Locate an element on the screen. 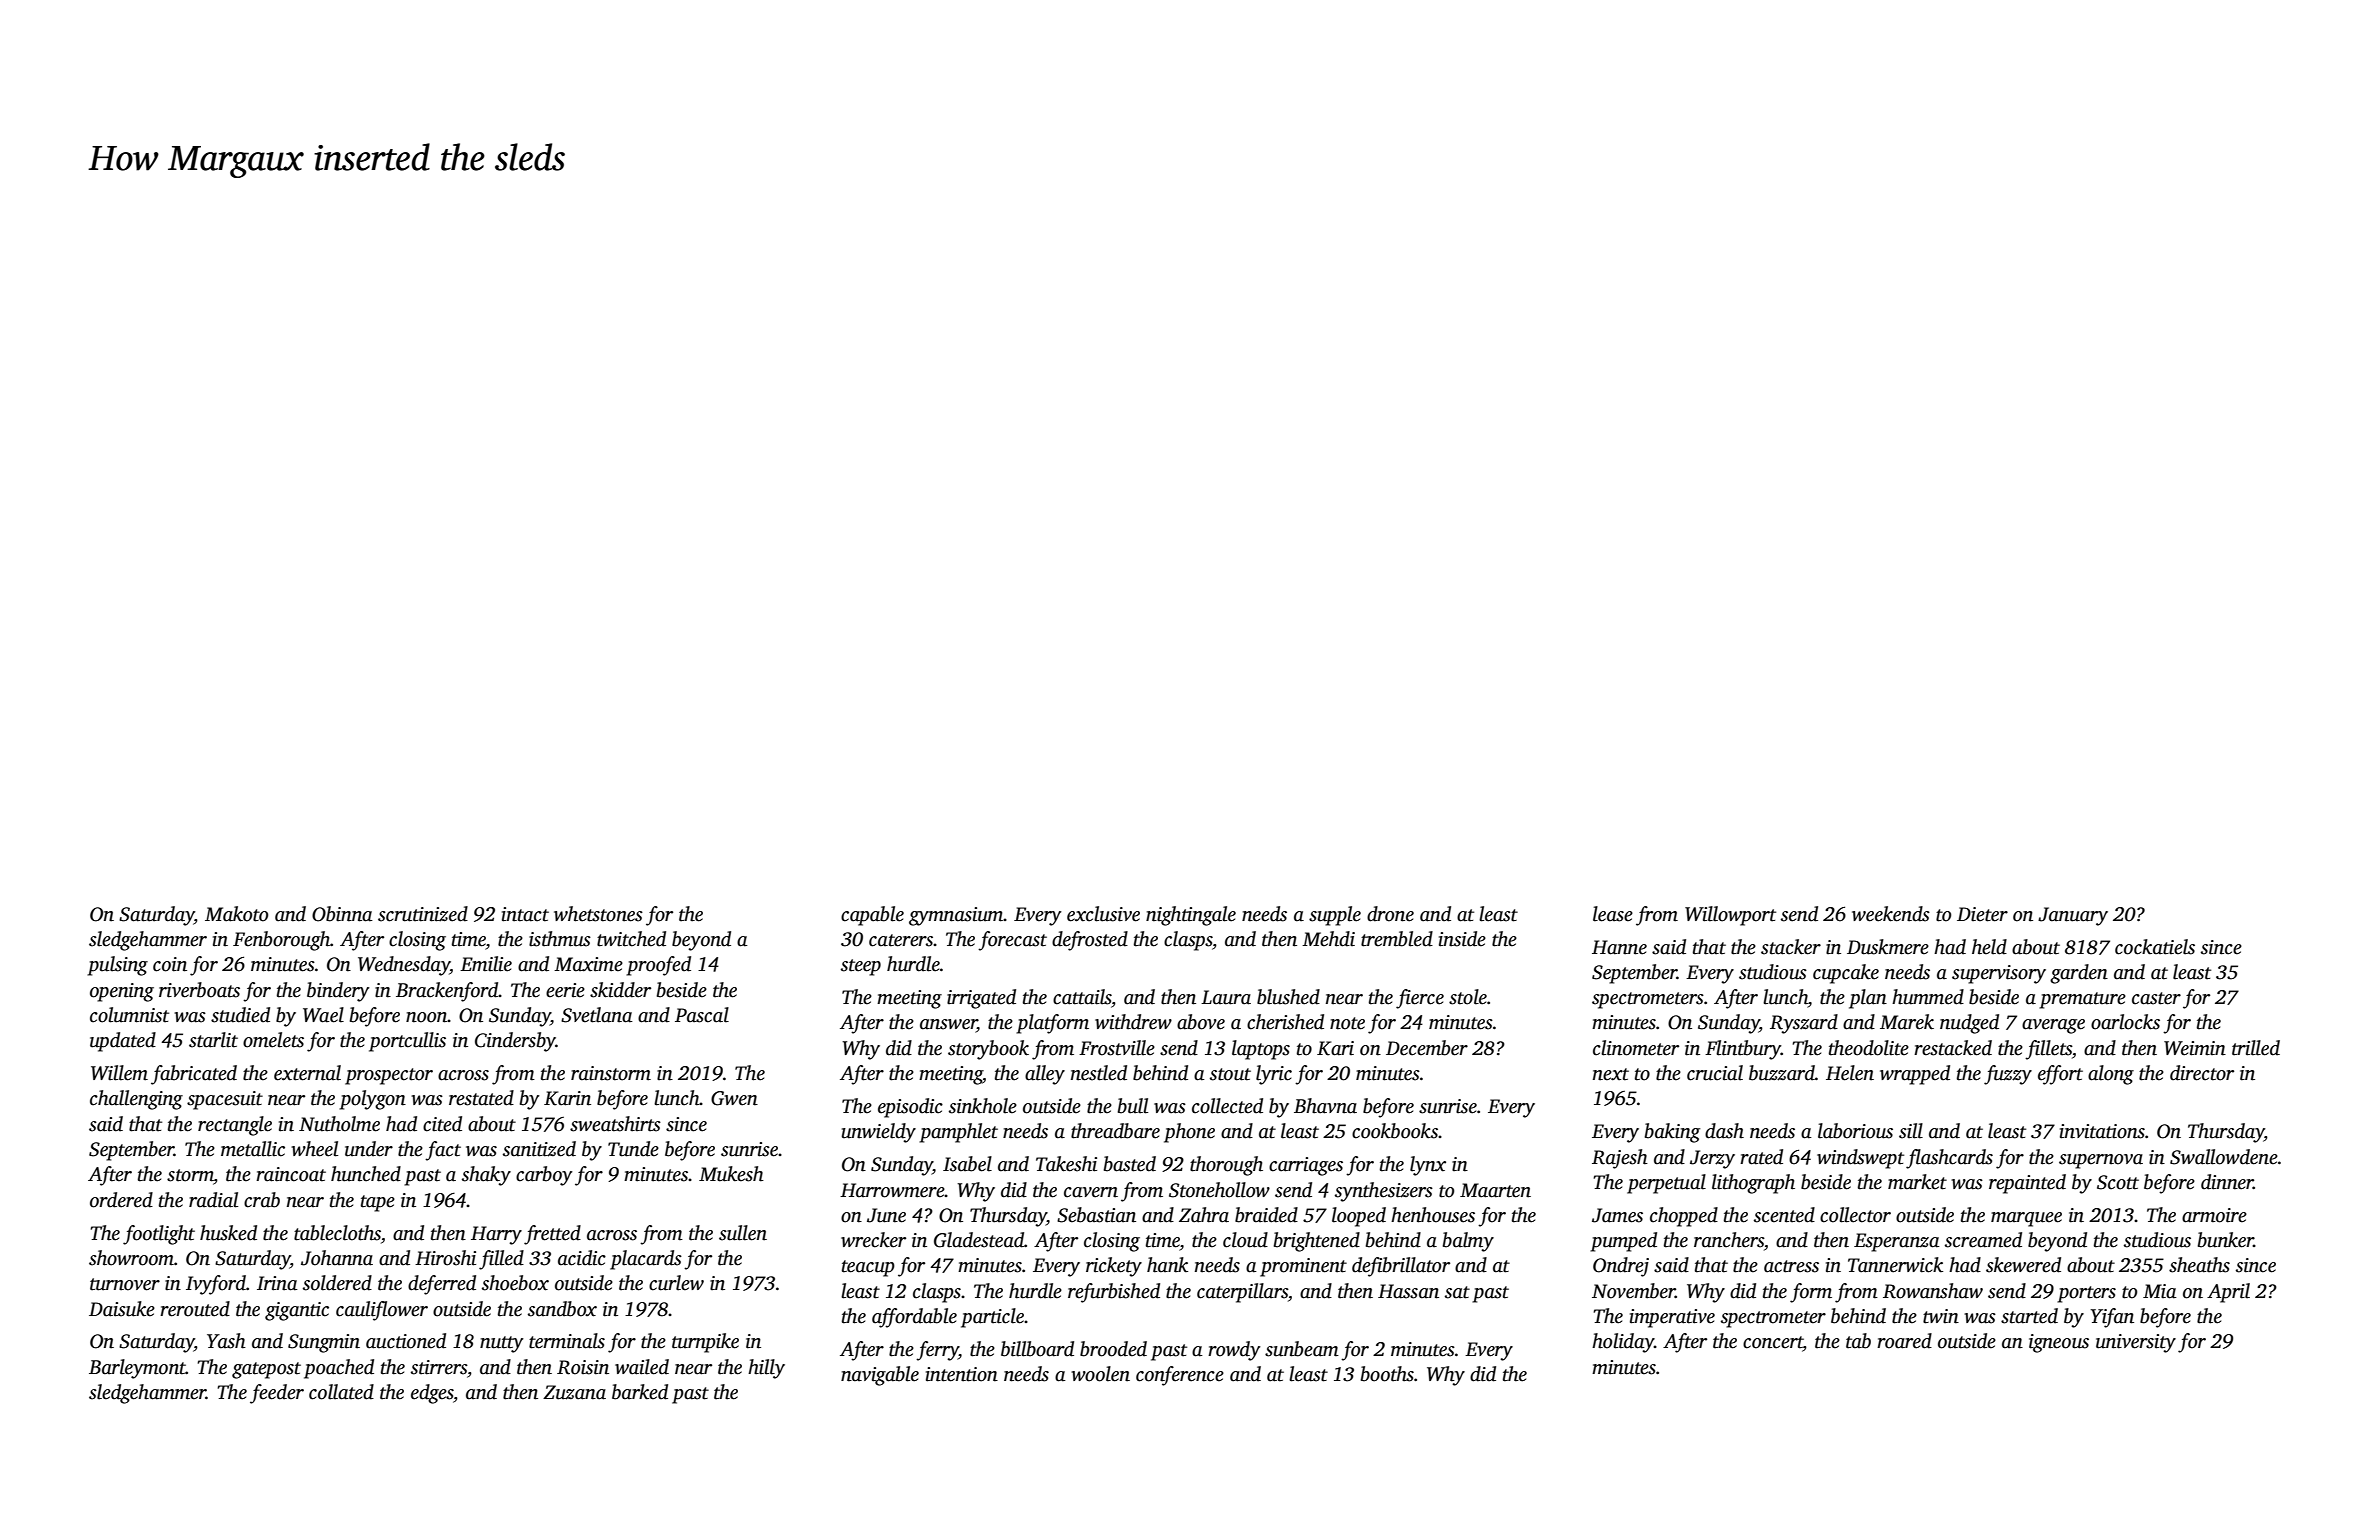  gatepost is located at coordinates (266, 1370).
